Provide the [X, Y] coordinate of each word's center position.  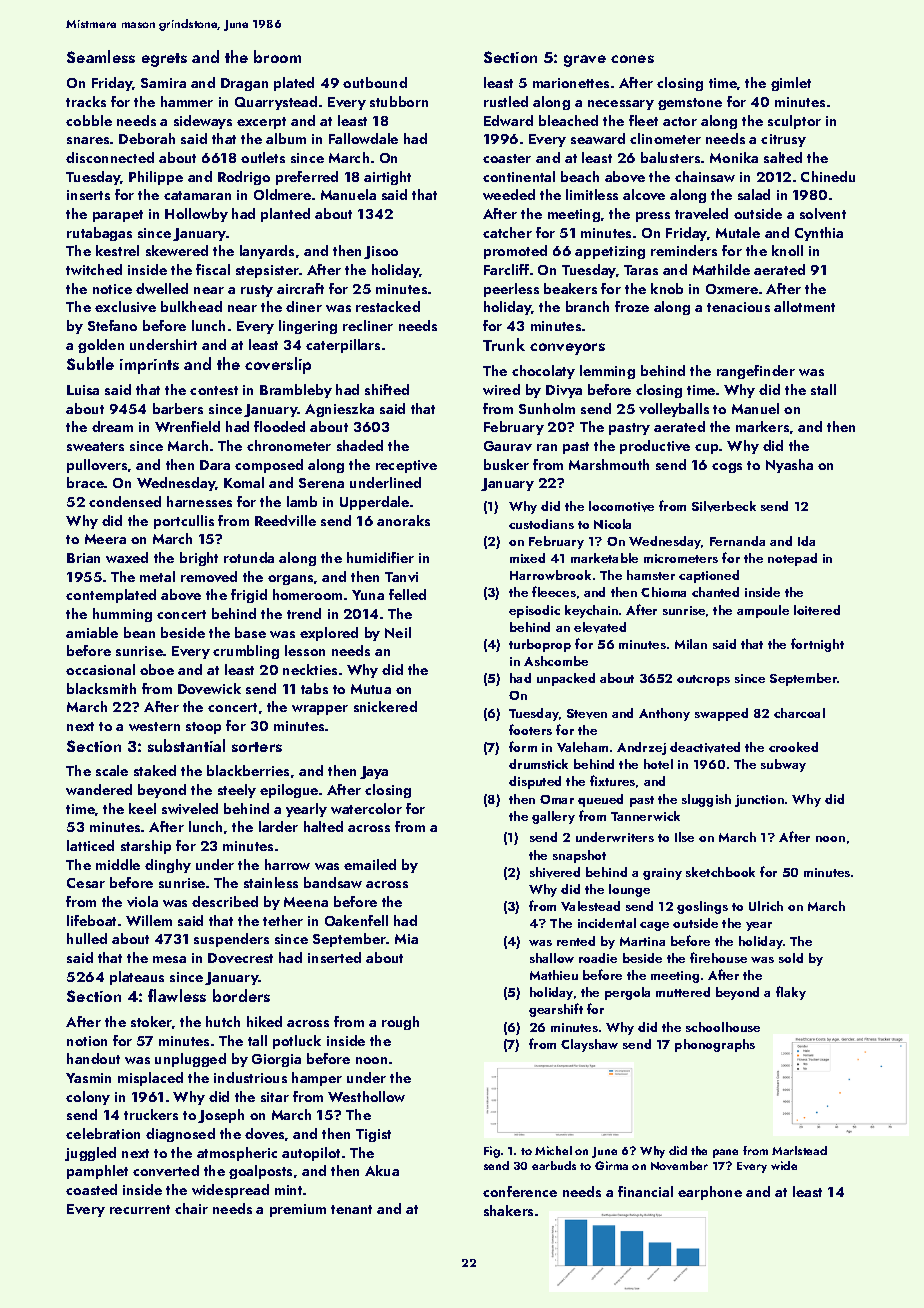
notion [87, 1041]
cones [632, 59]
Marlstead [799, 1150]
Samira [163, 83]
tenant [351, 1209]
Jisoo [381, 252]
